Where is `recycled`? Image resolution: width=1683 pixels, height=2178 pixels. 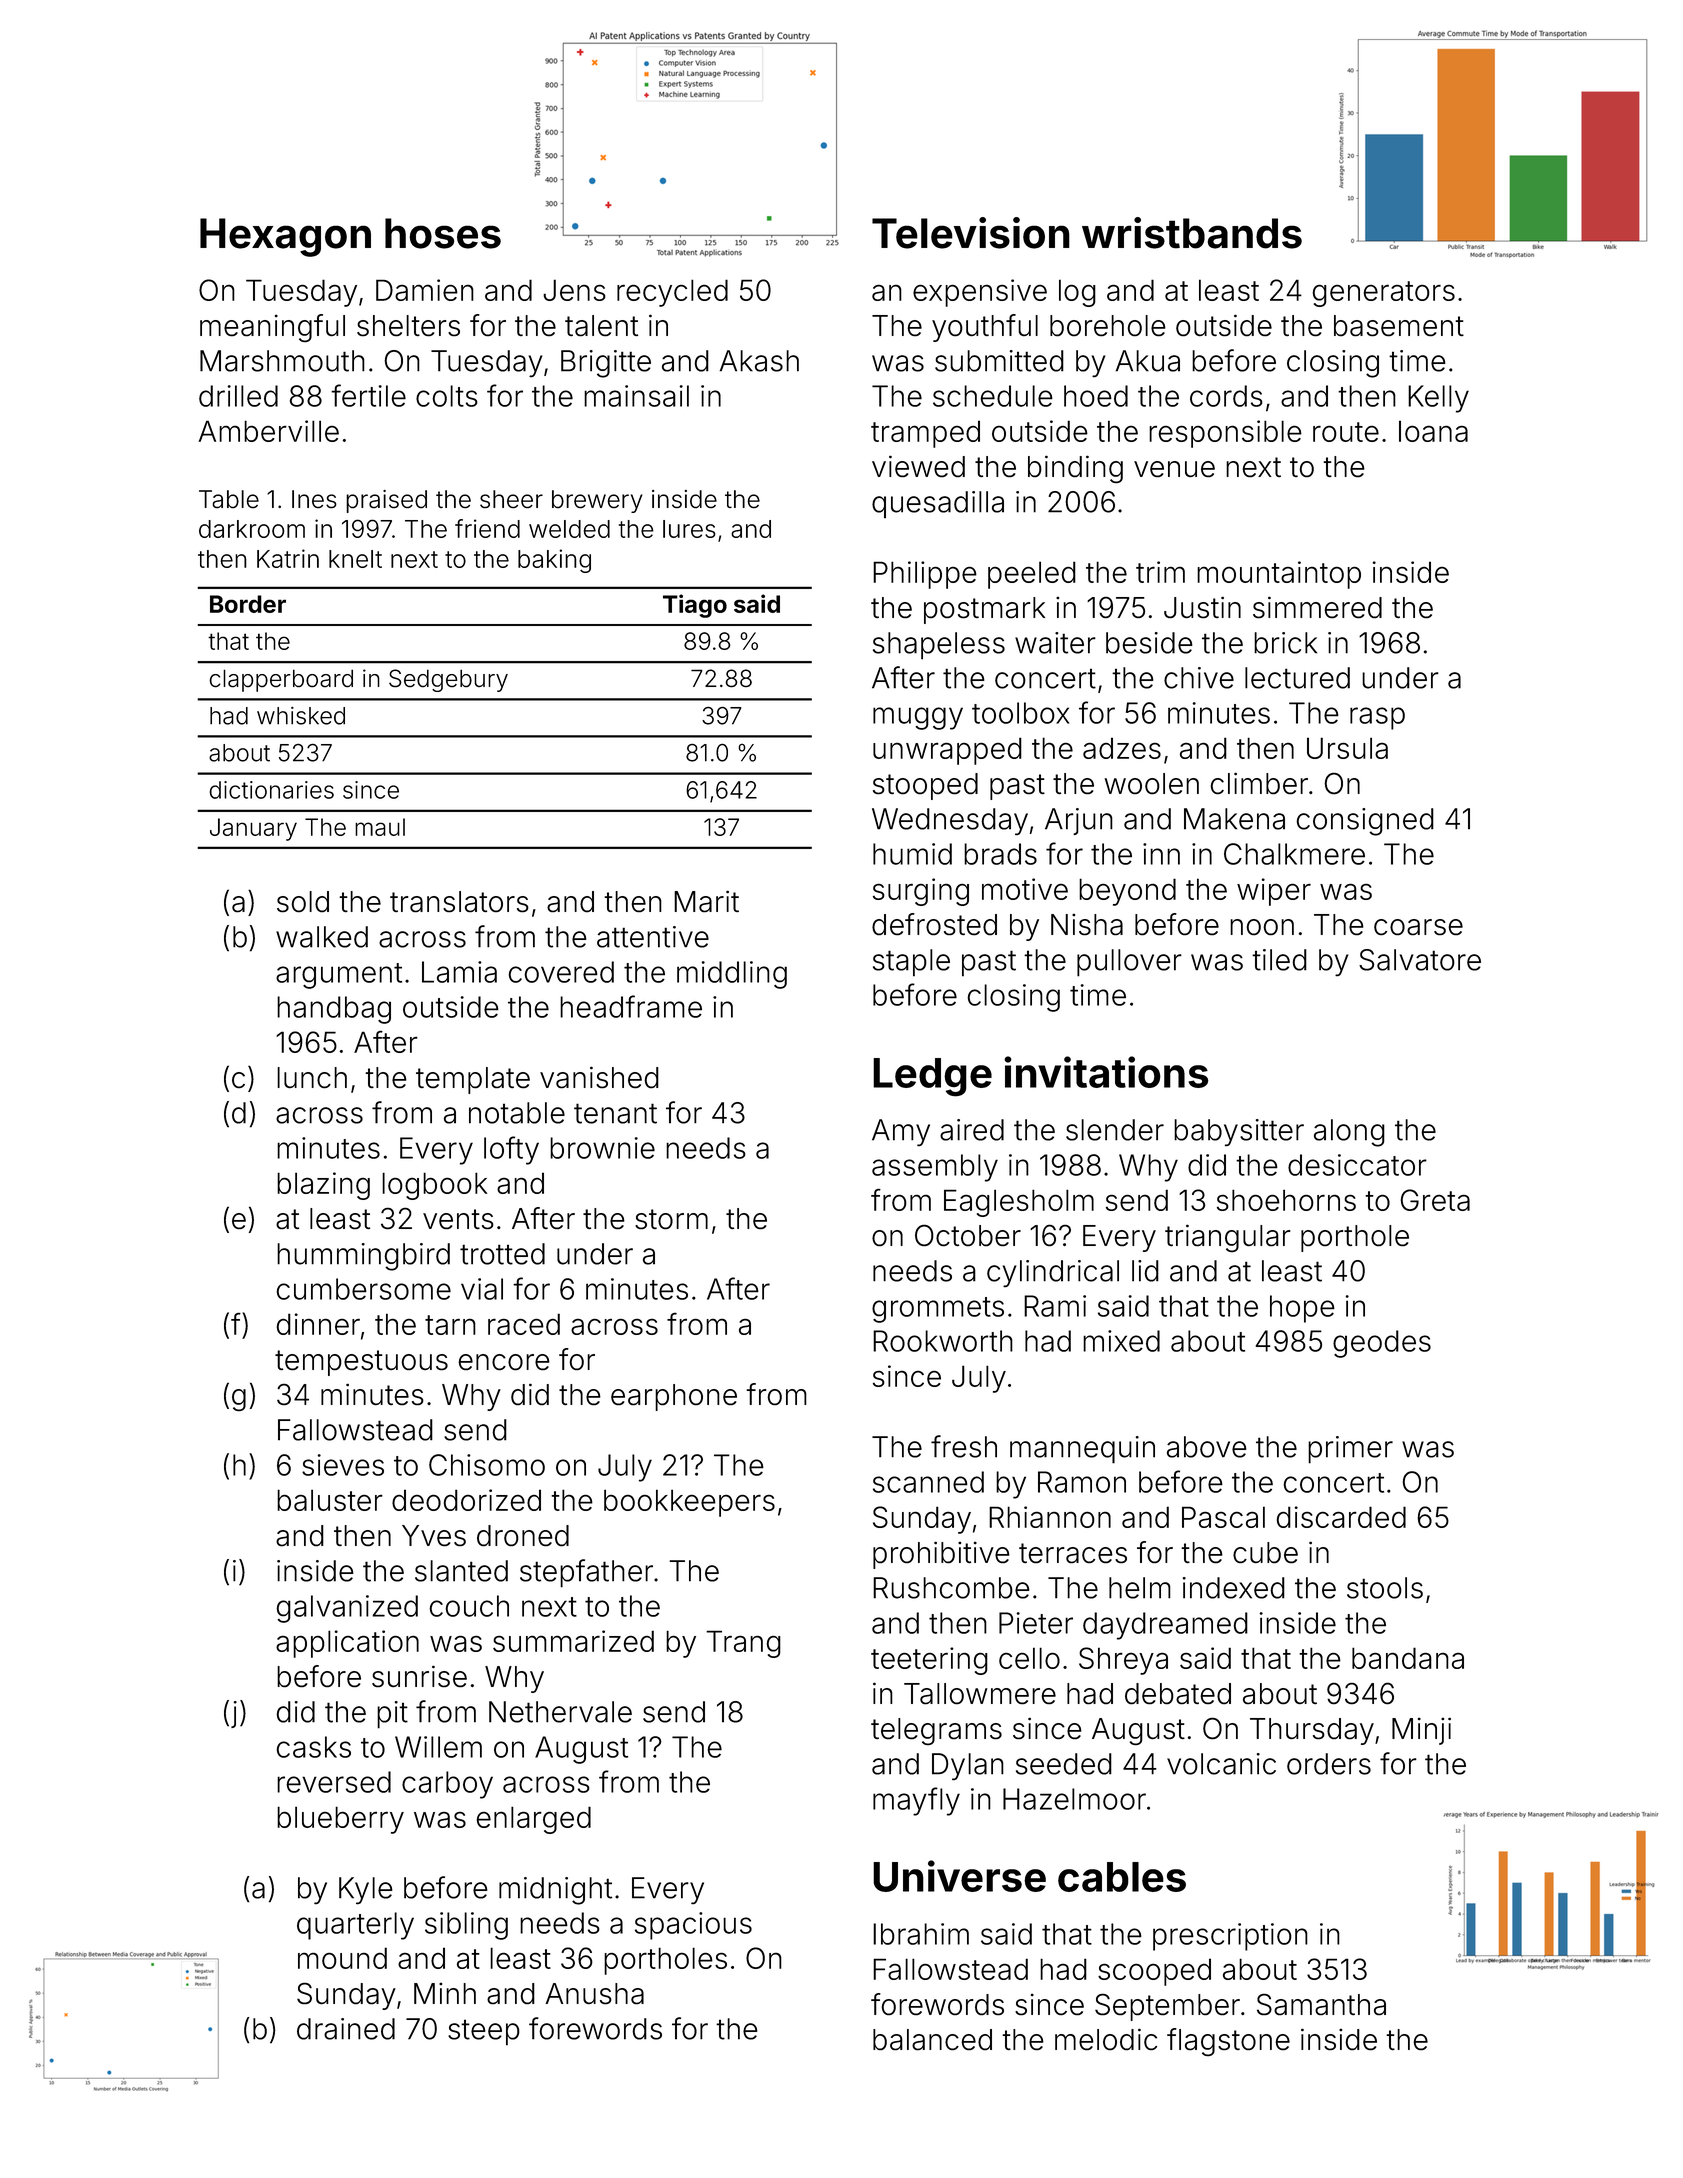
recycled is located at coordinates (672, 293).
